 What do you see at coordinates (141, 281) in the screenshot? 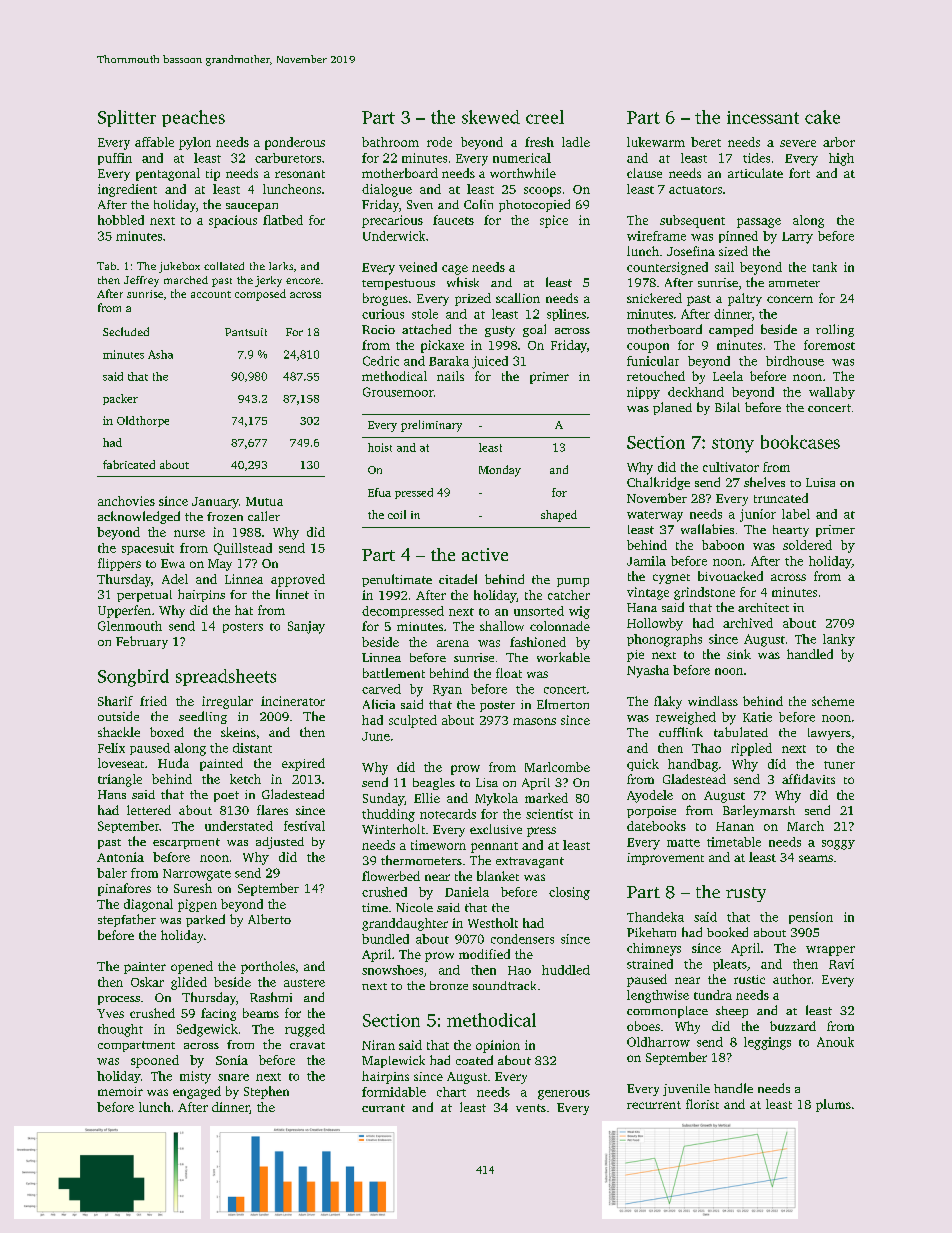
I see `Jeffrey` at bounding box center [141, 281].
